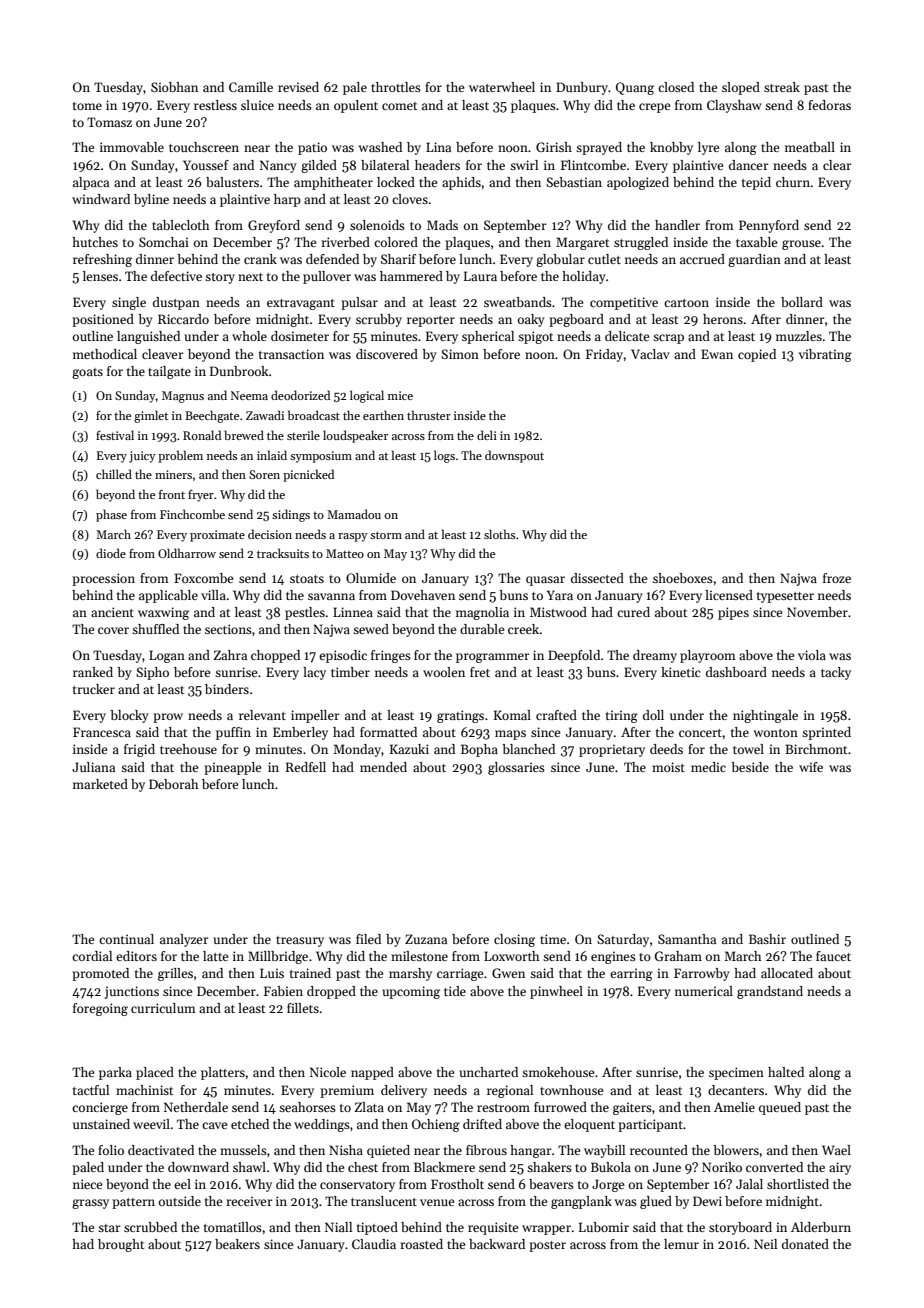 The image size is (924, 1308). What do you see at coordinates (582, 243) in the screenshot?
I see `Margaret` at bounding box center [582, 243].
